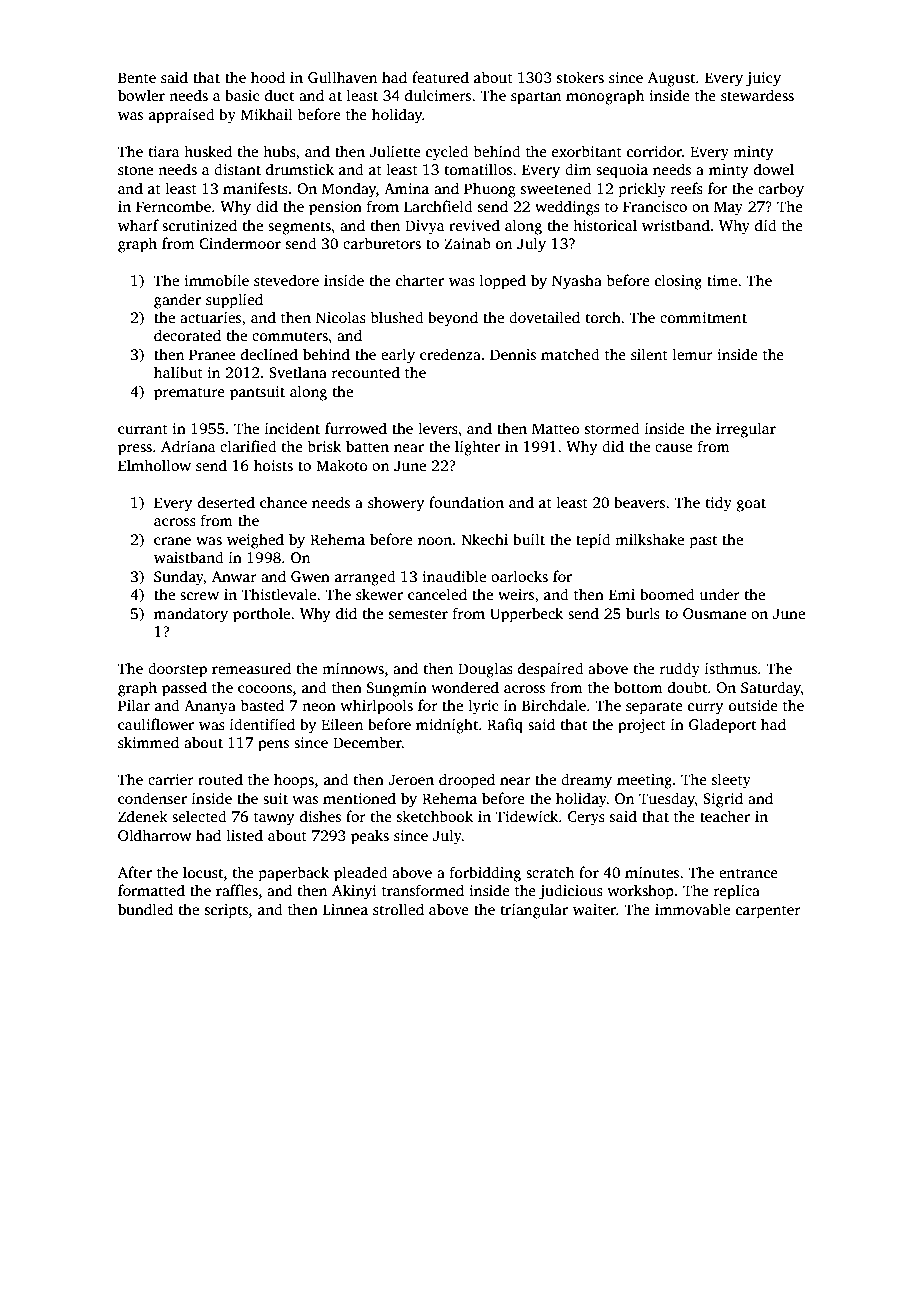  Describe the element at coordinates (447, 726) in the screenshot. I see `midnight` at that location.
